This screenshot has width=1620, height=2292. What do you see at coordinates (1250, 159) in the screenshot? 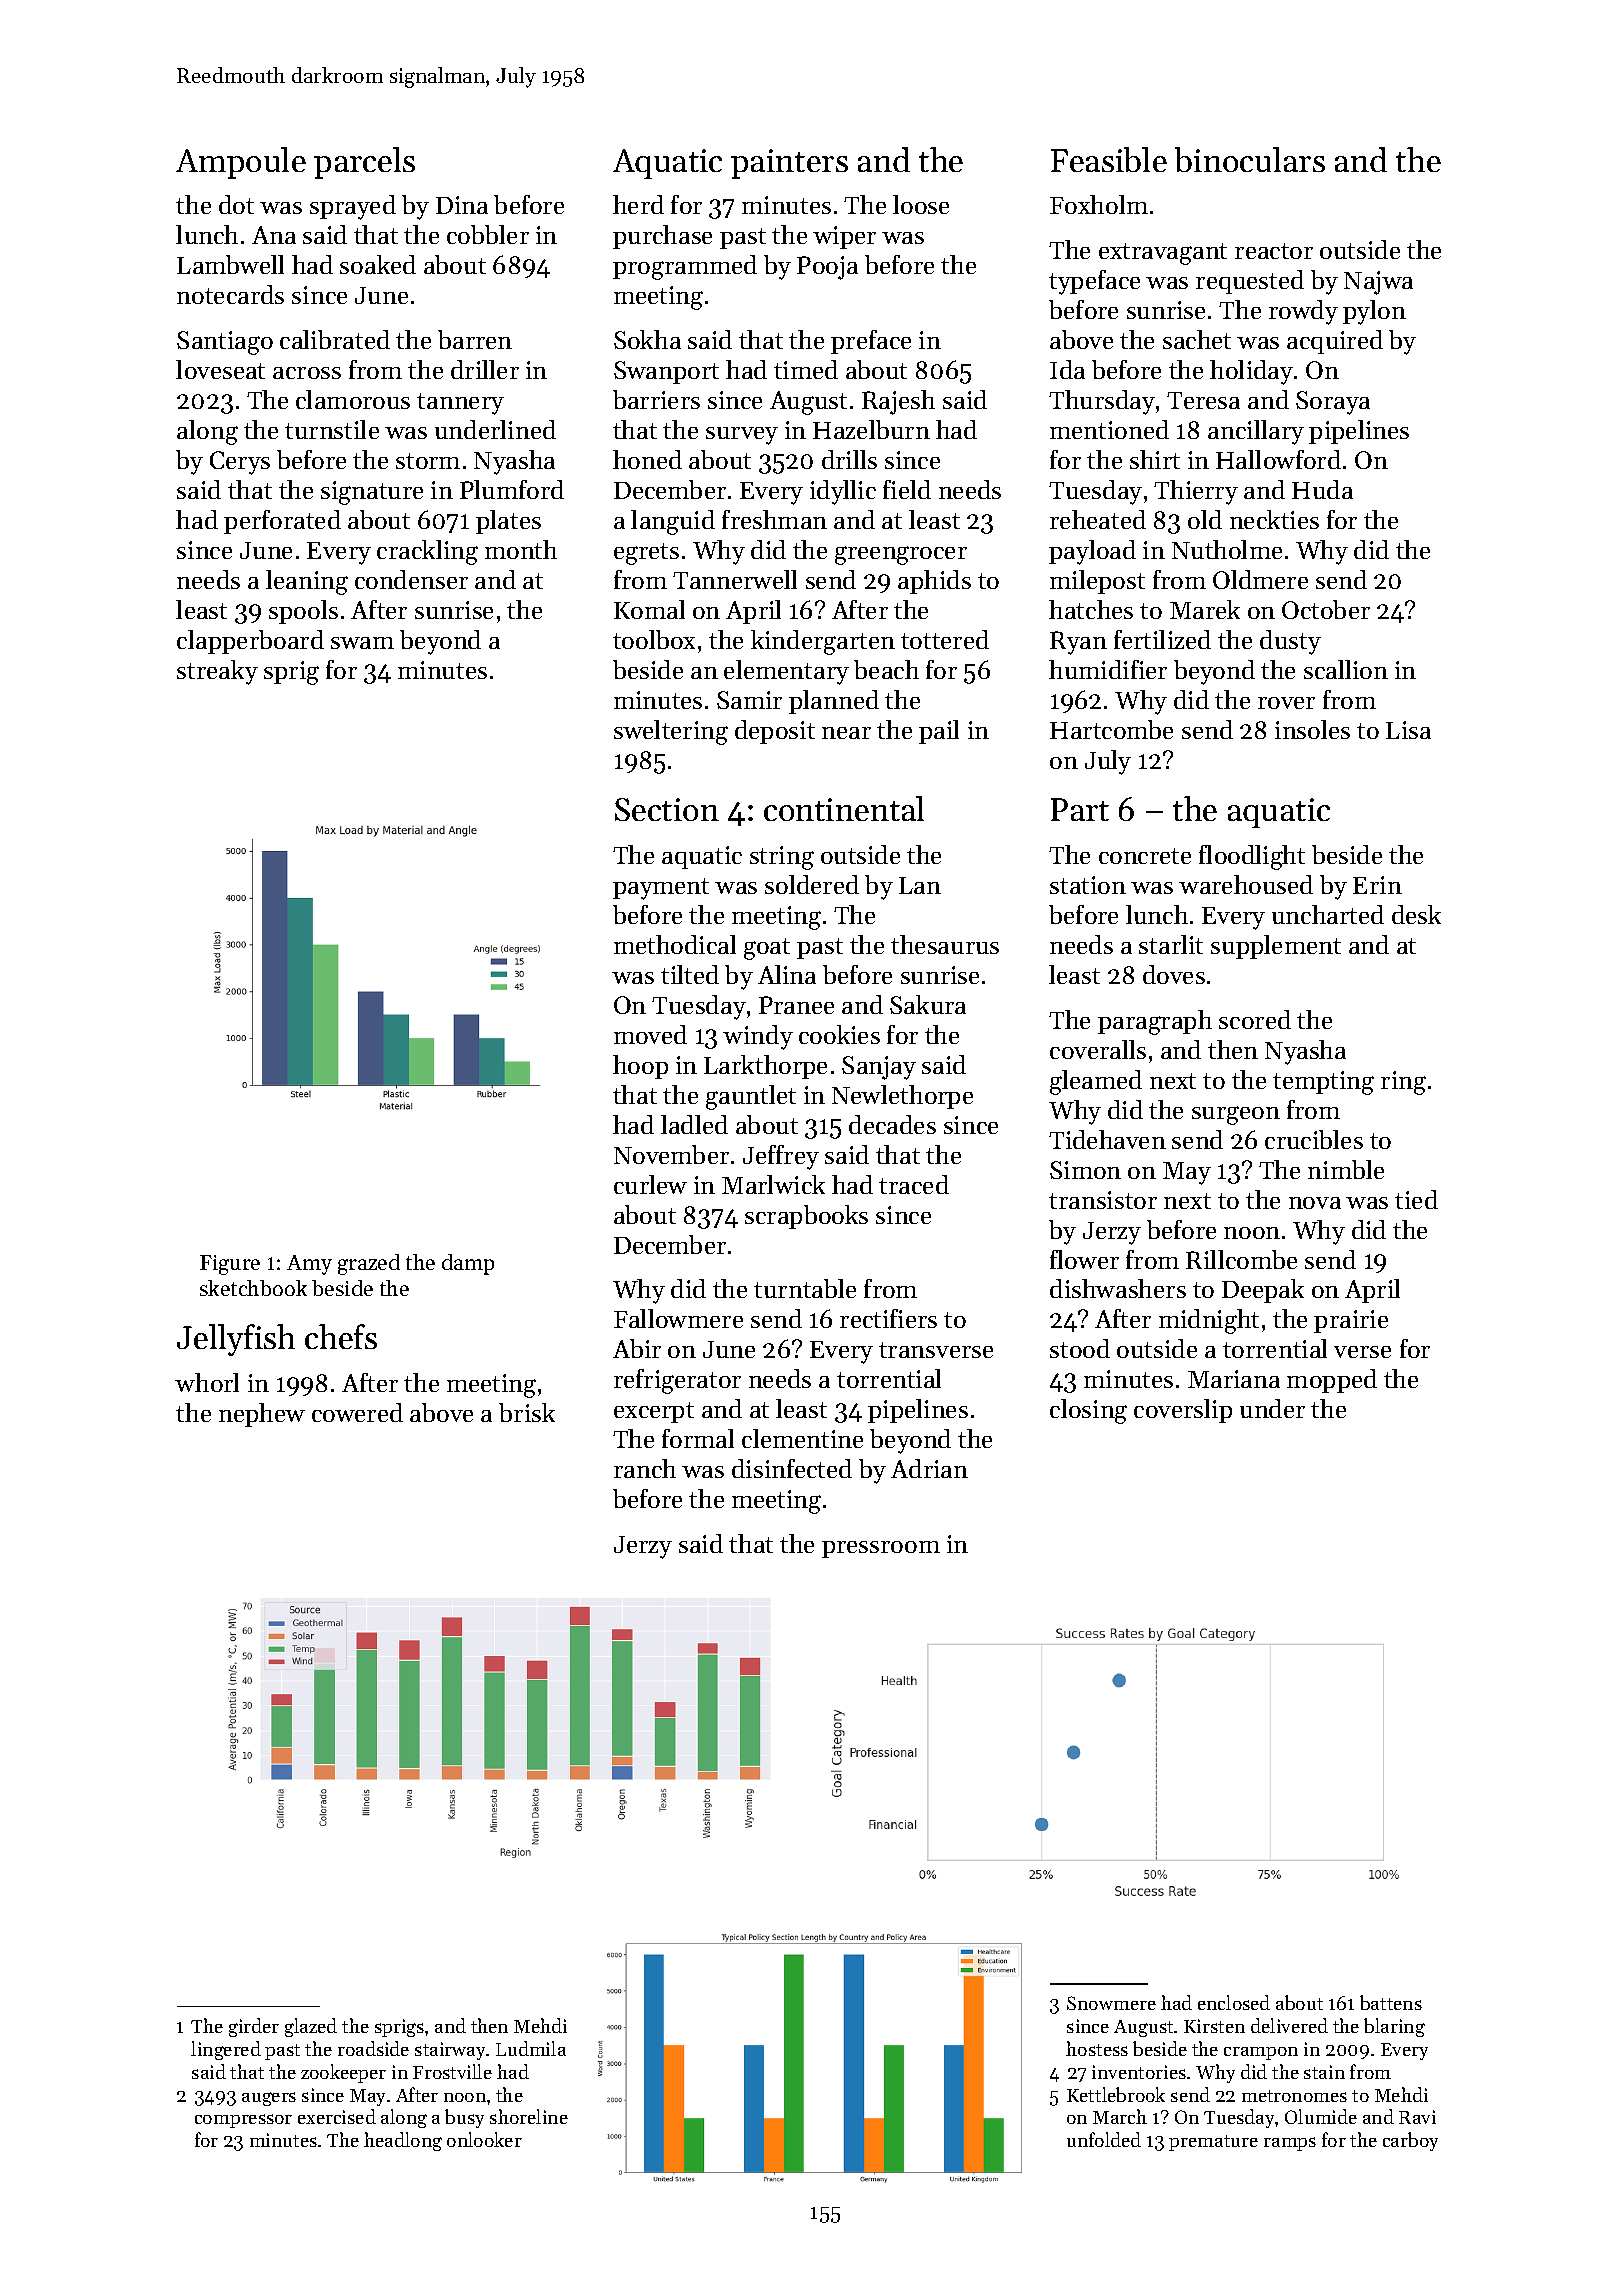
I see `binoculars` at bounding box center [1250, 159].
